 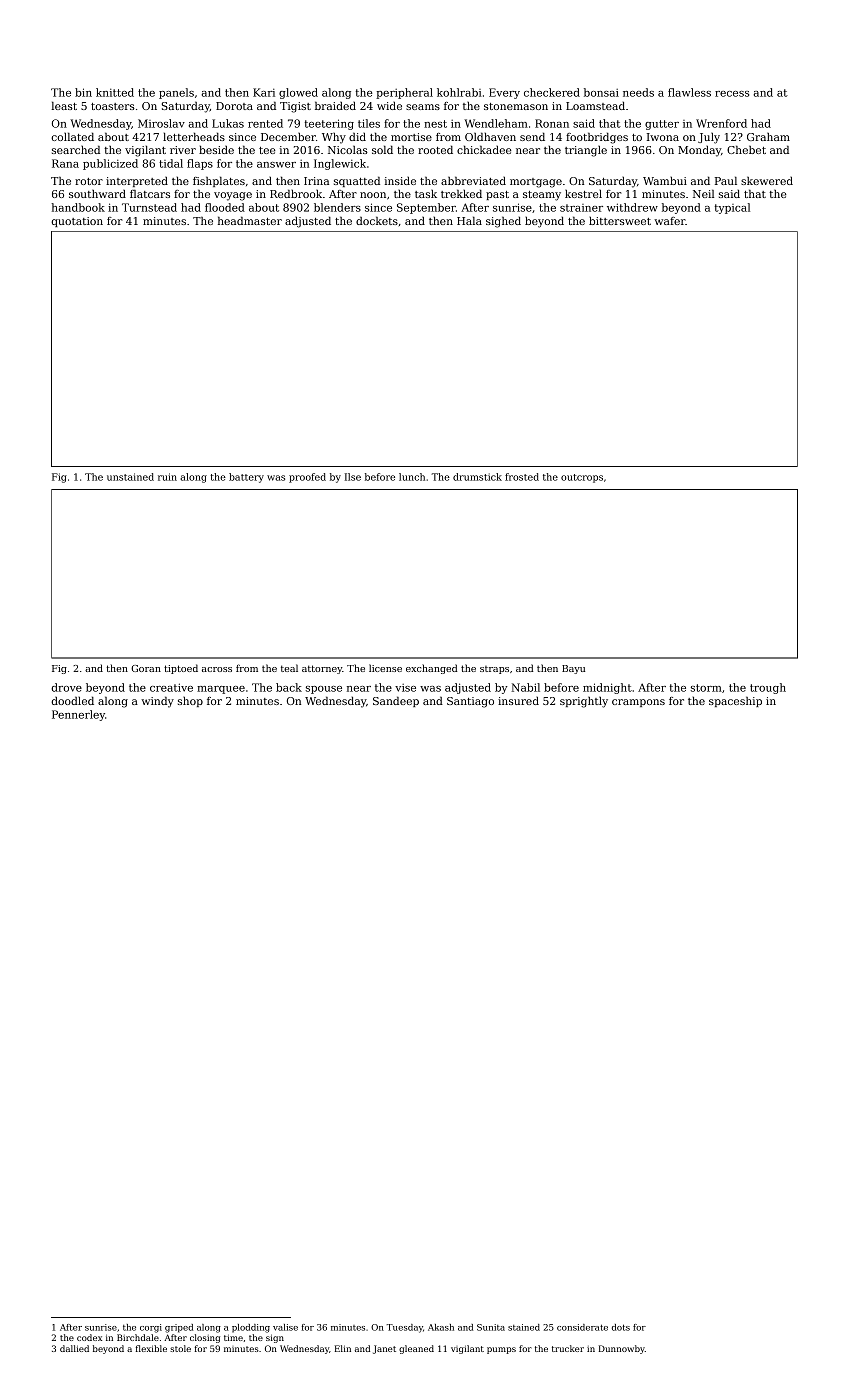 What do you see at coordinates (503, 222) in the document?
I see `sighed` at bounding box center [503, 222].
